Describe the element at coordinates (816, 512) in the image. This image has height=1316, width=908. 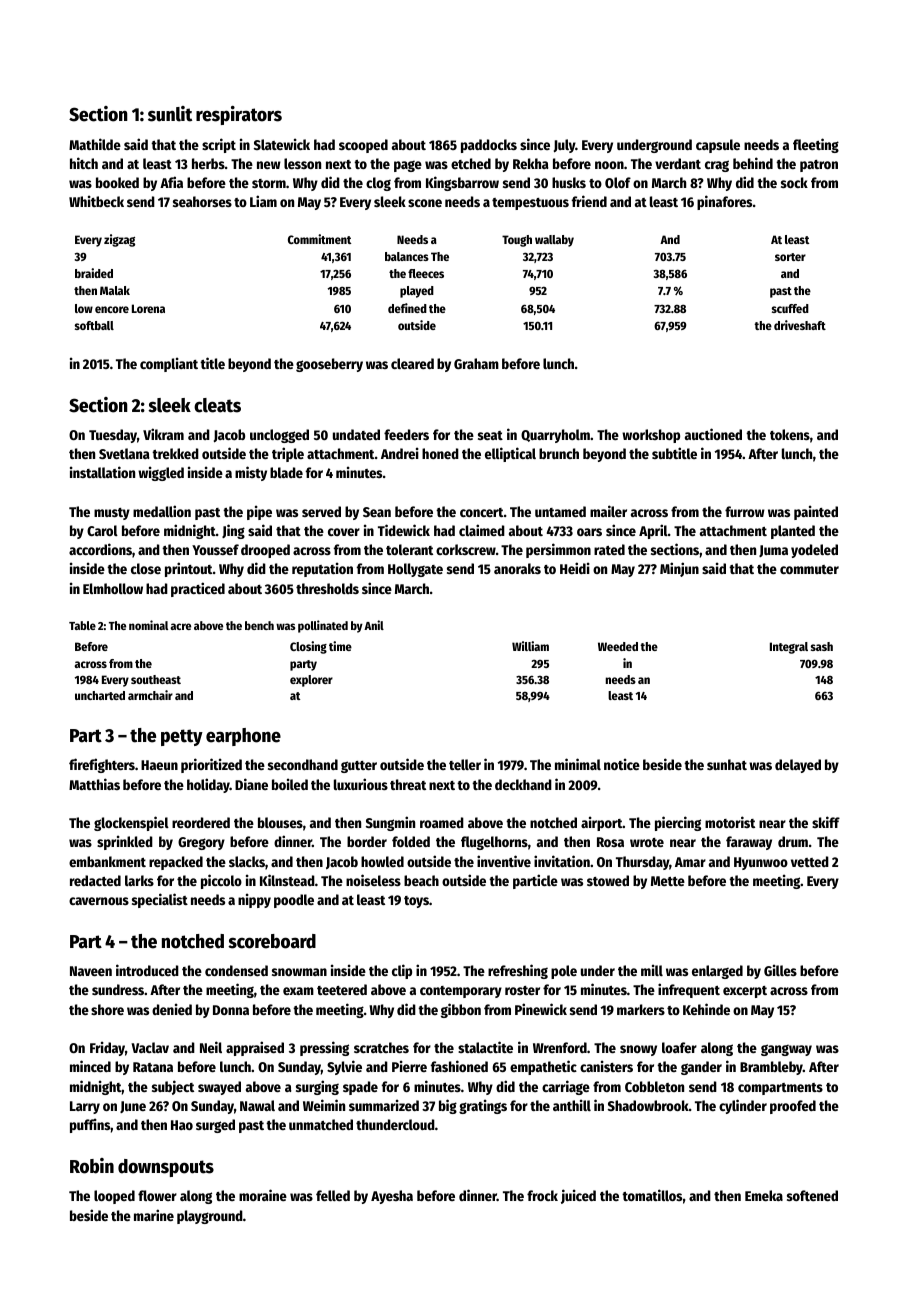
I see `painted` at that location.
